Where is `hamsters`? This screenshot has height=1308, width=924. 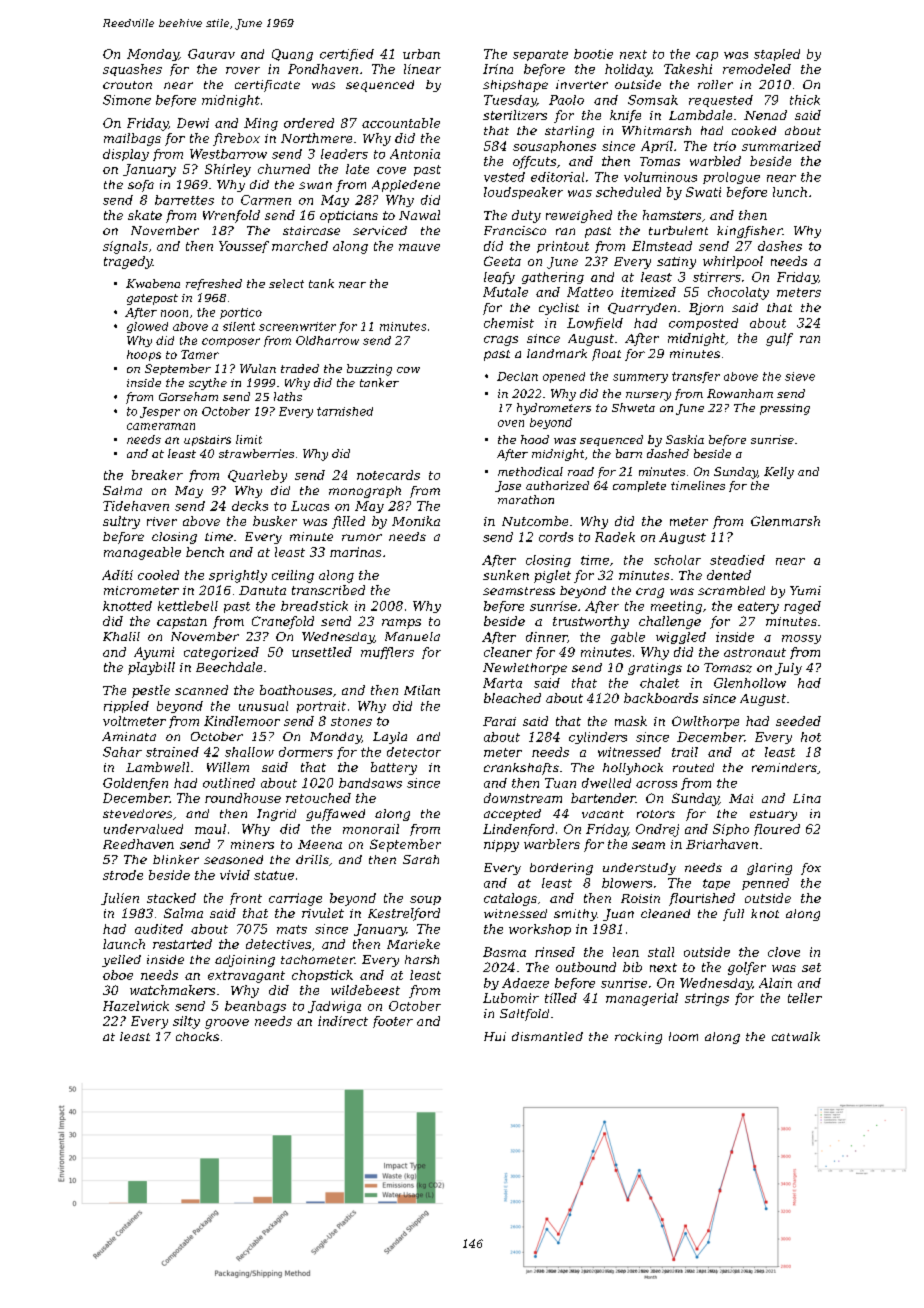
hamsters is located at coordinates (672, 215).
